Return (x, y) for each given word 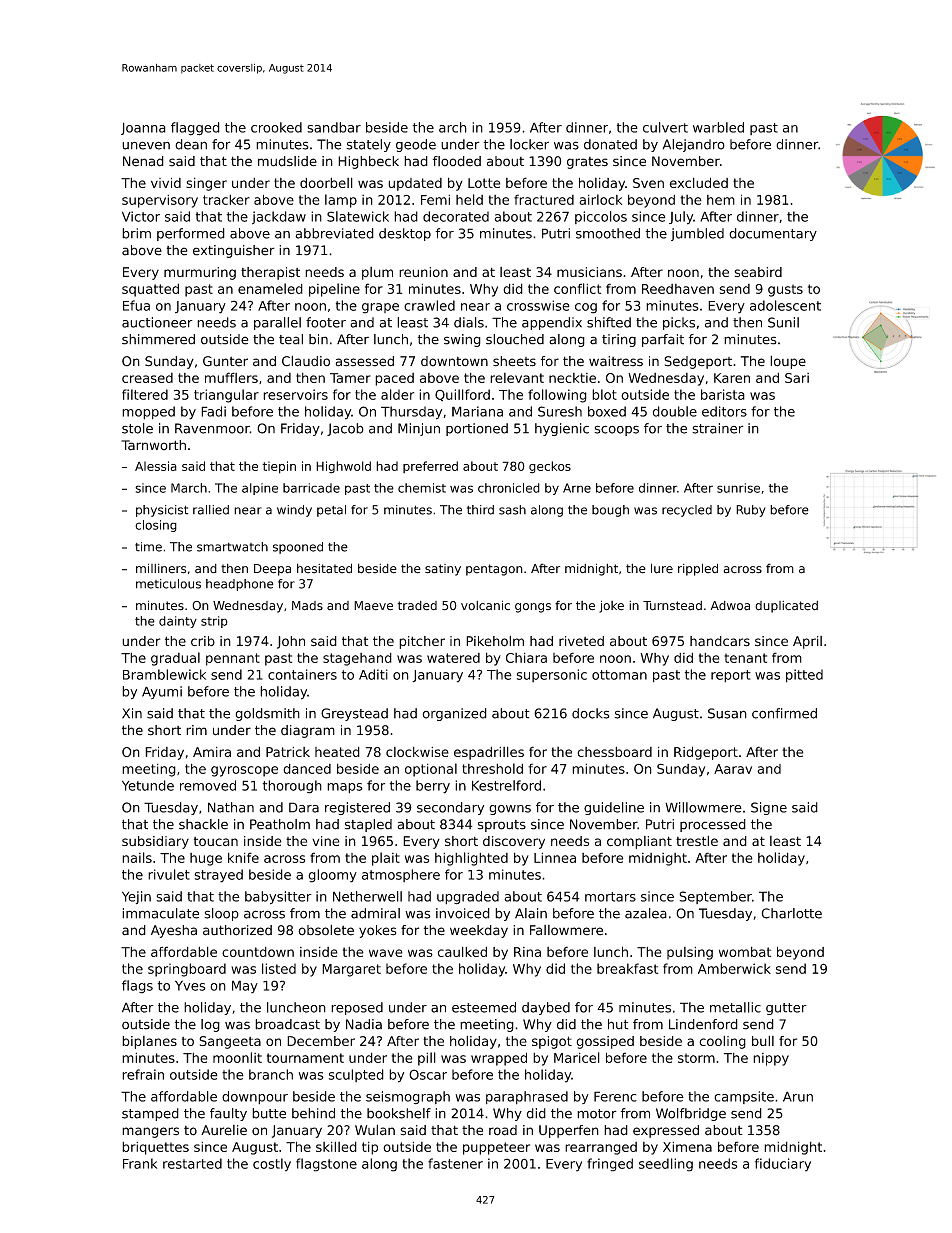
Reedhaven (678, 289)
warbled (718, 127)
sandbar (334, 127)
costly (272, 1165)
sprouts (502, 826)
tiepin (279, 467)
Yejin (136, 897)
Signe (769, 808)
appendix (552, 323)
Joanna (143, 128)
